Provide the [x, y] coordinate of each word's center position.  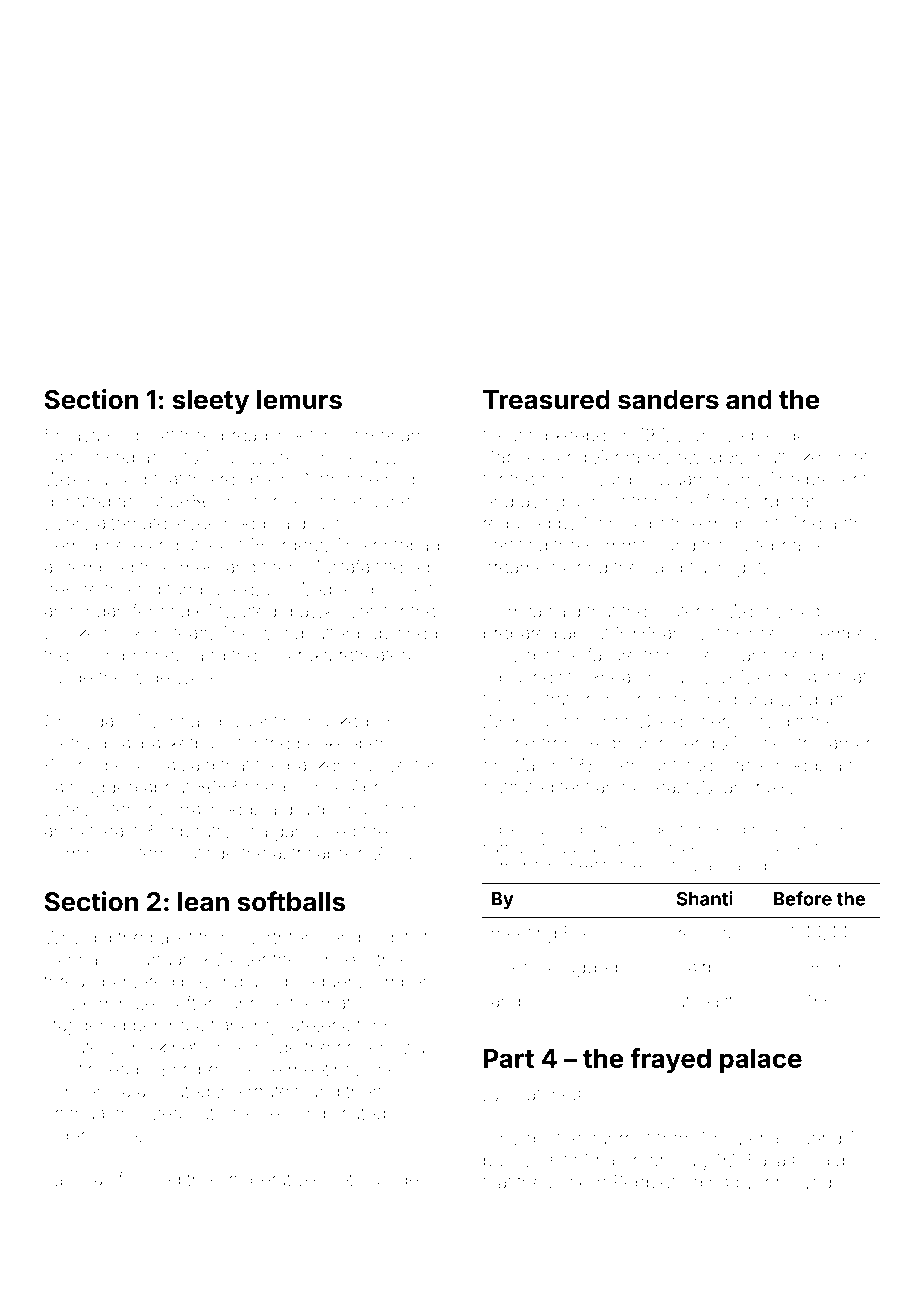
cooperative [267, 1181]
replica [705, 934]
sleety [211, 402]
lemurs [299, 399]
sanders [668, 399]
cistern [142, 853]
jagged [589, 969]
